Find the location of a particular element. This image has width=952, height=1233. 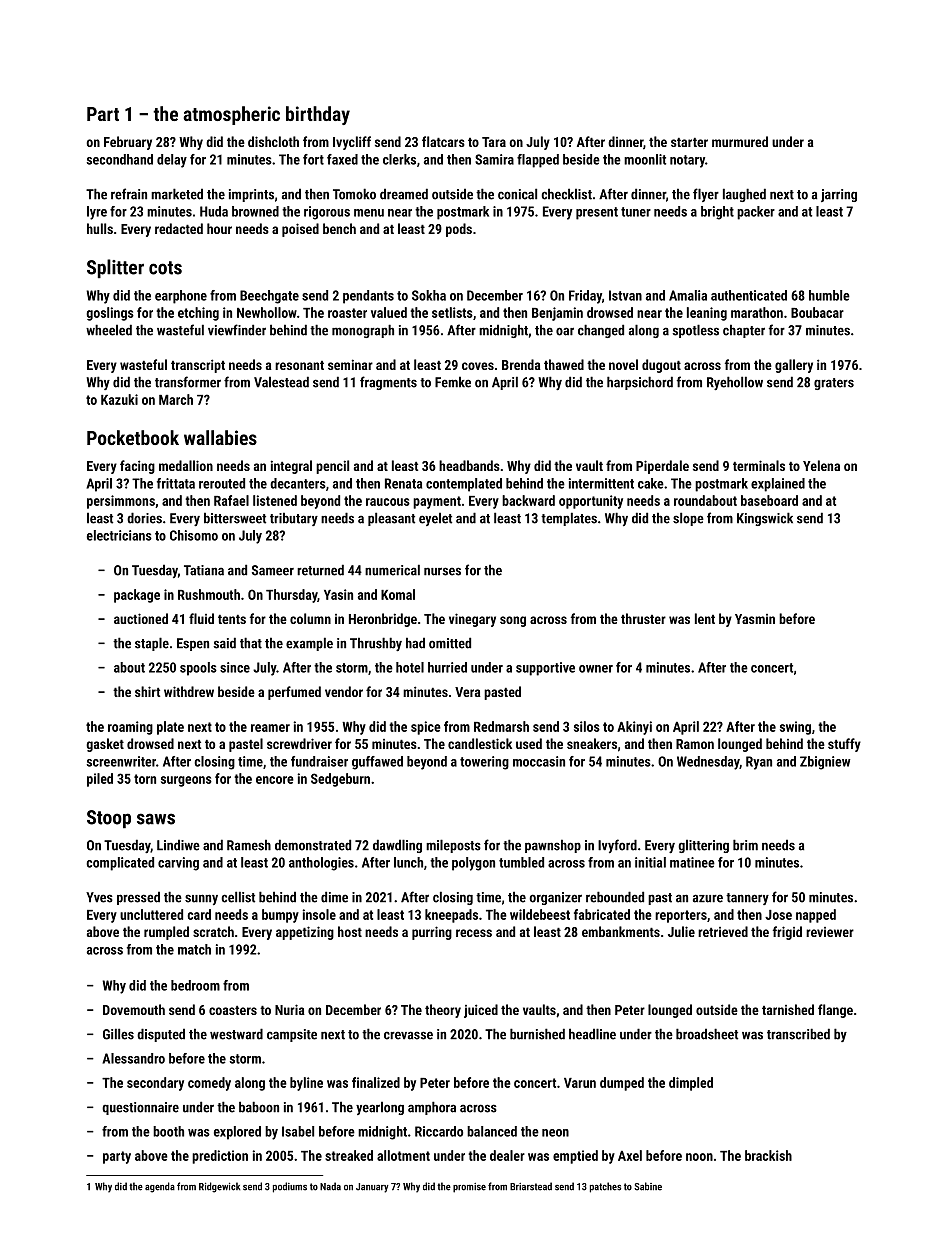

promise is located at coordinates (469, 1188).
